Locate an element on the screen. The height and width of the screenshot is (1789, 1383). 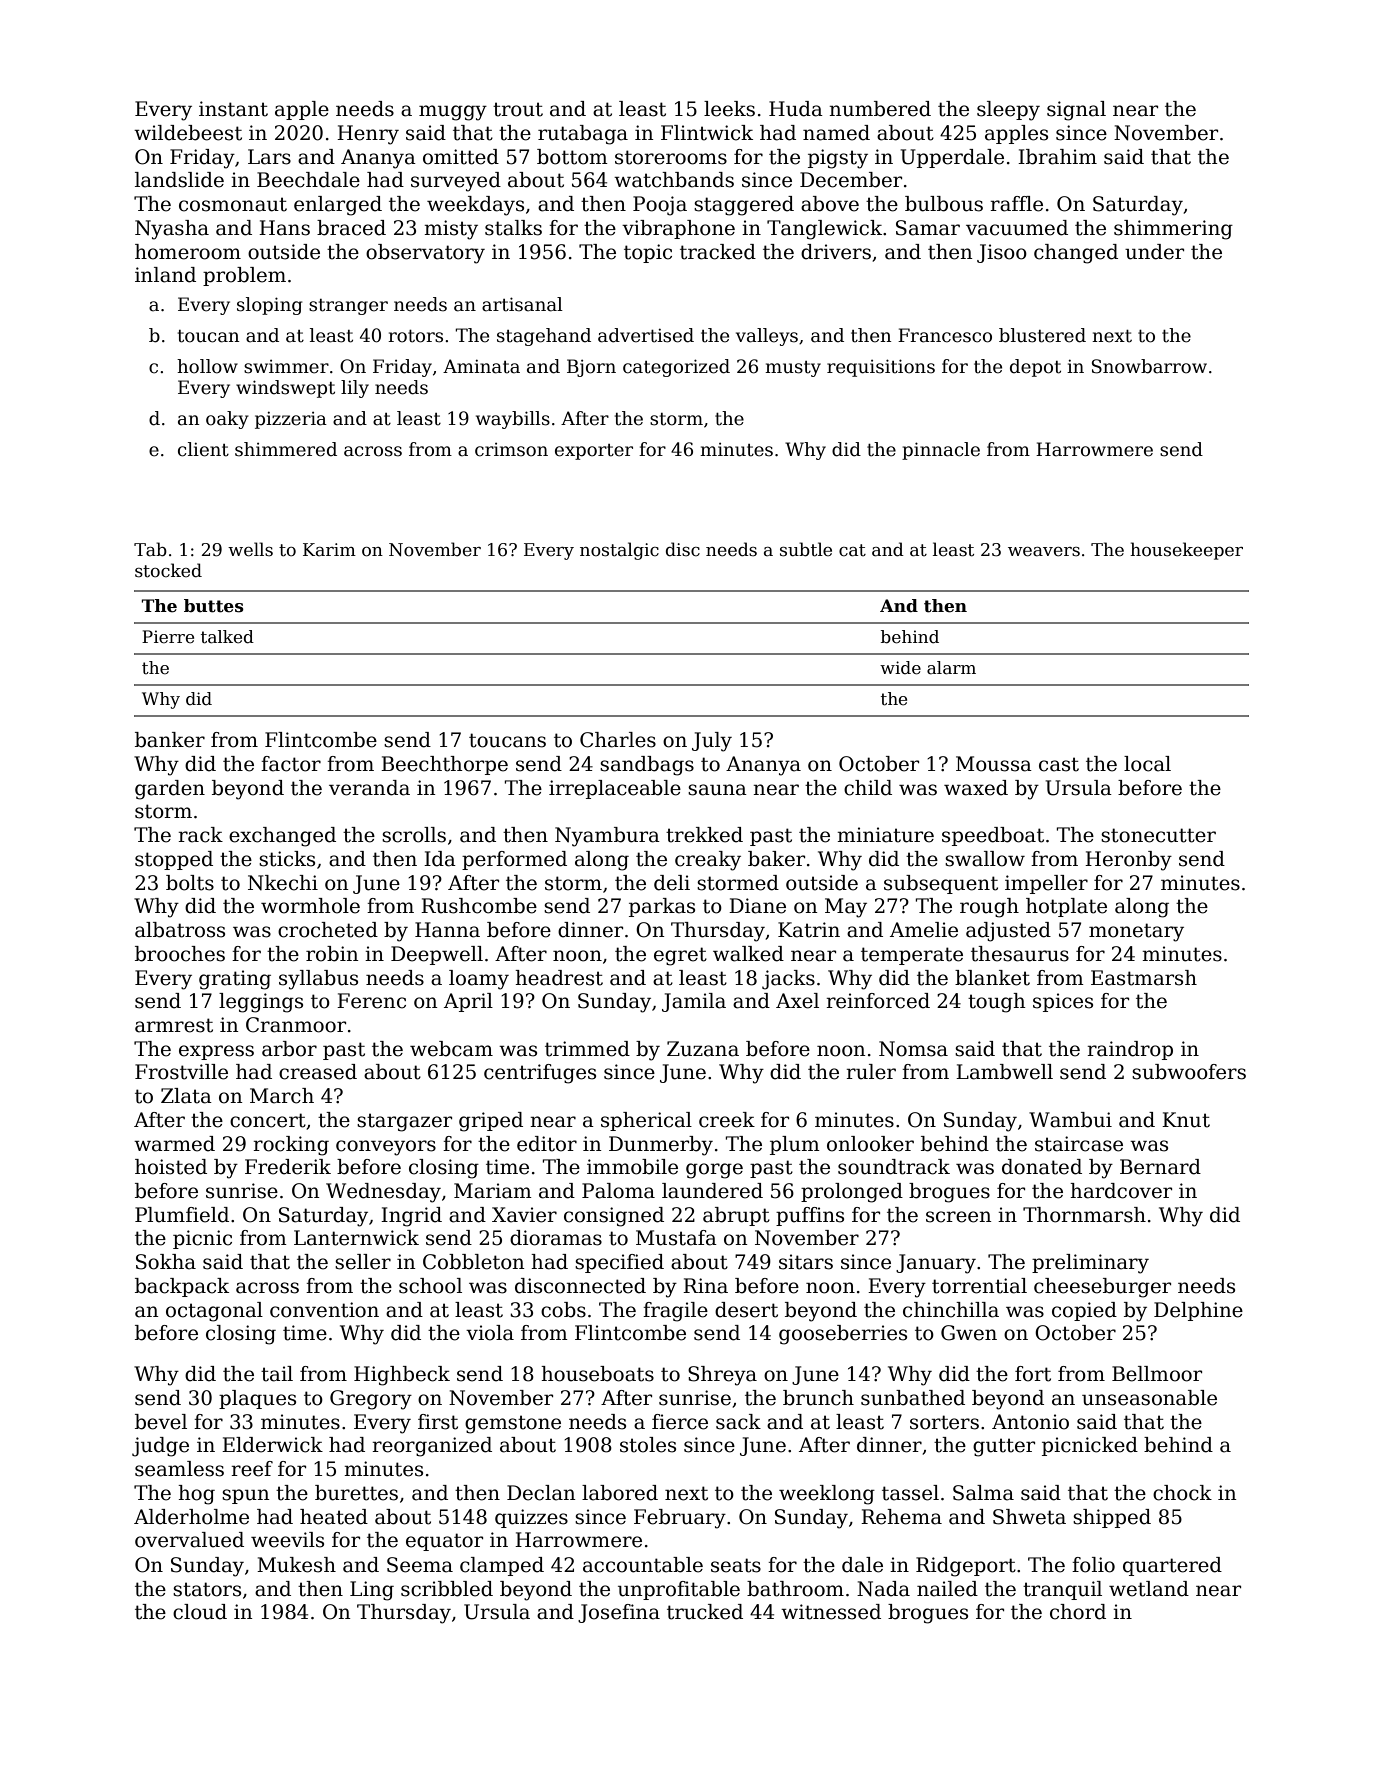
Axel is located at coordinates (797, 1001).
